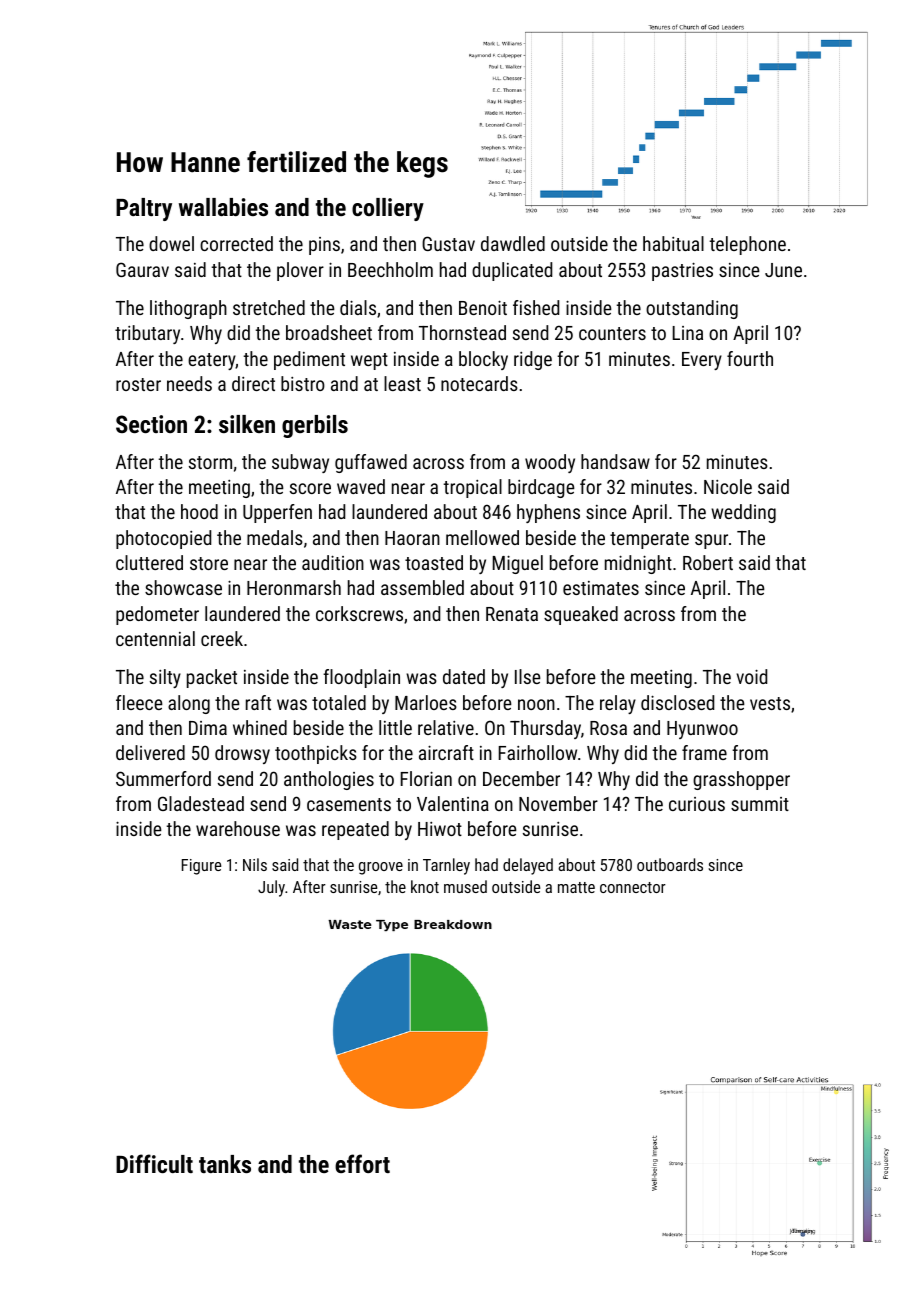  What do you see at coordinates (751, 676) in the screenshot?
I see `void` at bounding box center [751, 676].
